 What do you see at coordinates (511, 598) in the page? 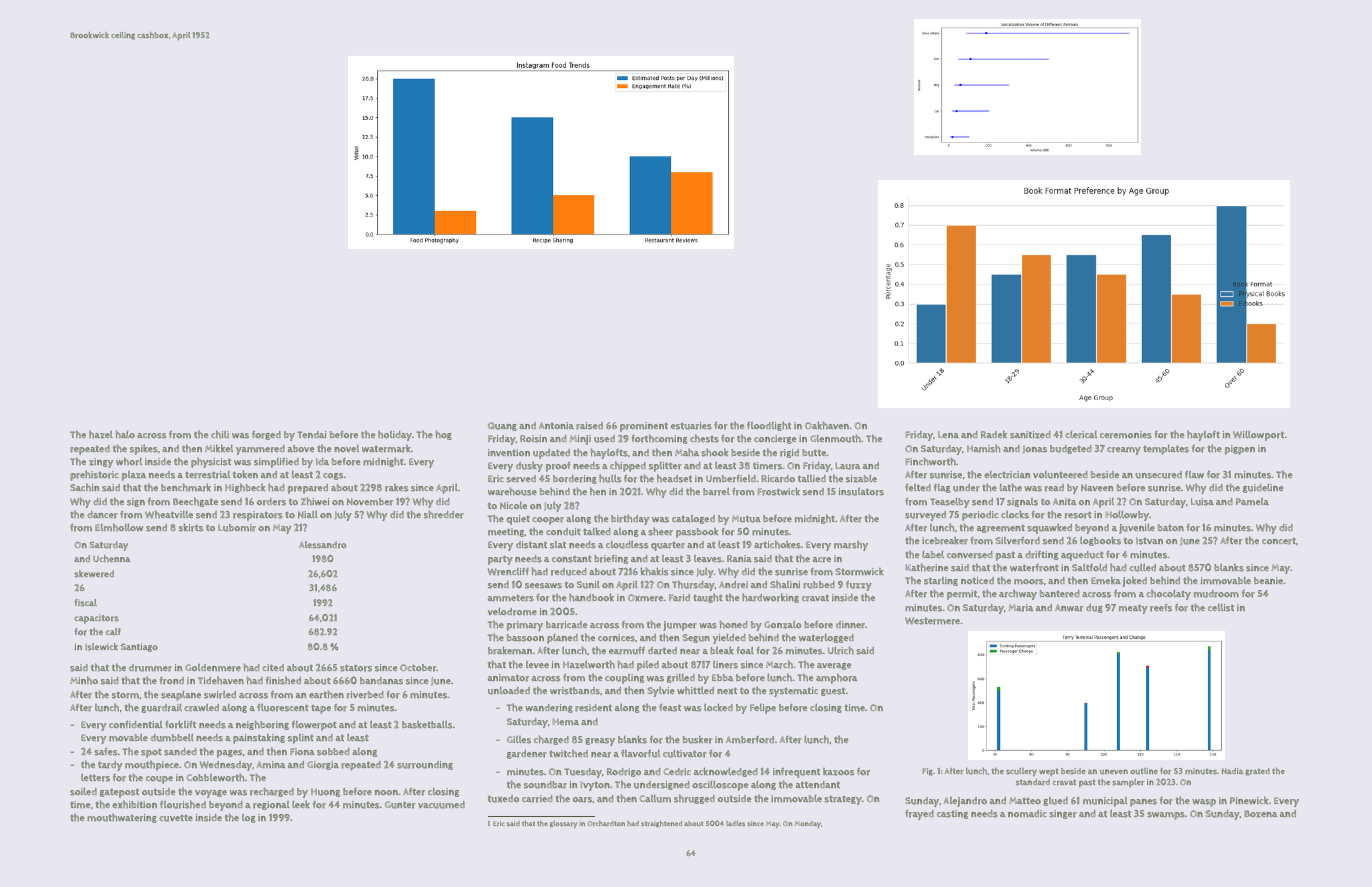
I see `ammeters` at bounding box center [511, 598].
